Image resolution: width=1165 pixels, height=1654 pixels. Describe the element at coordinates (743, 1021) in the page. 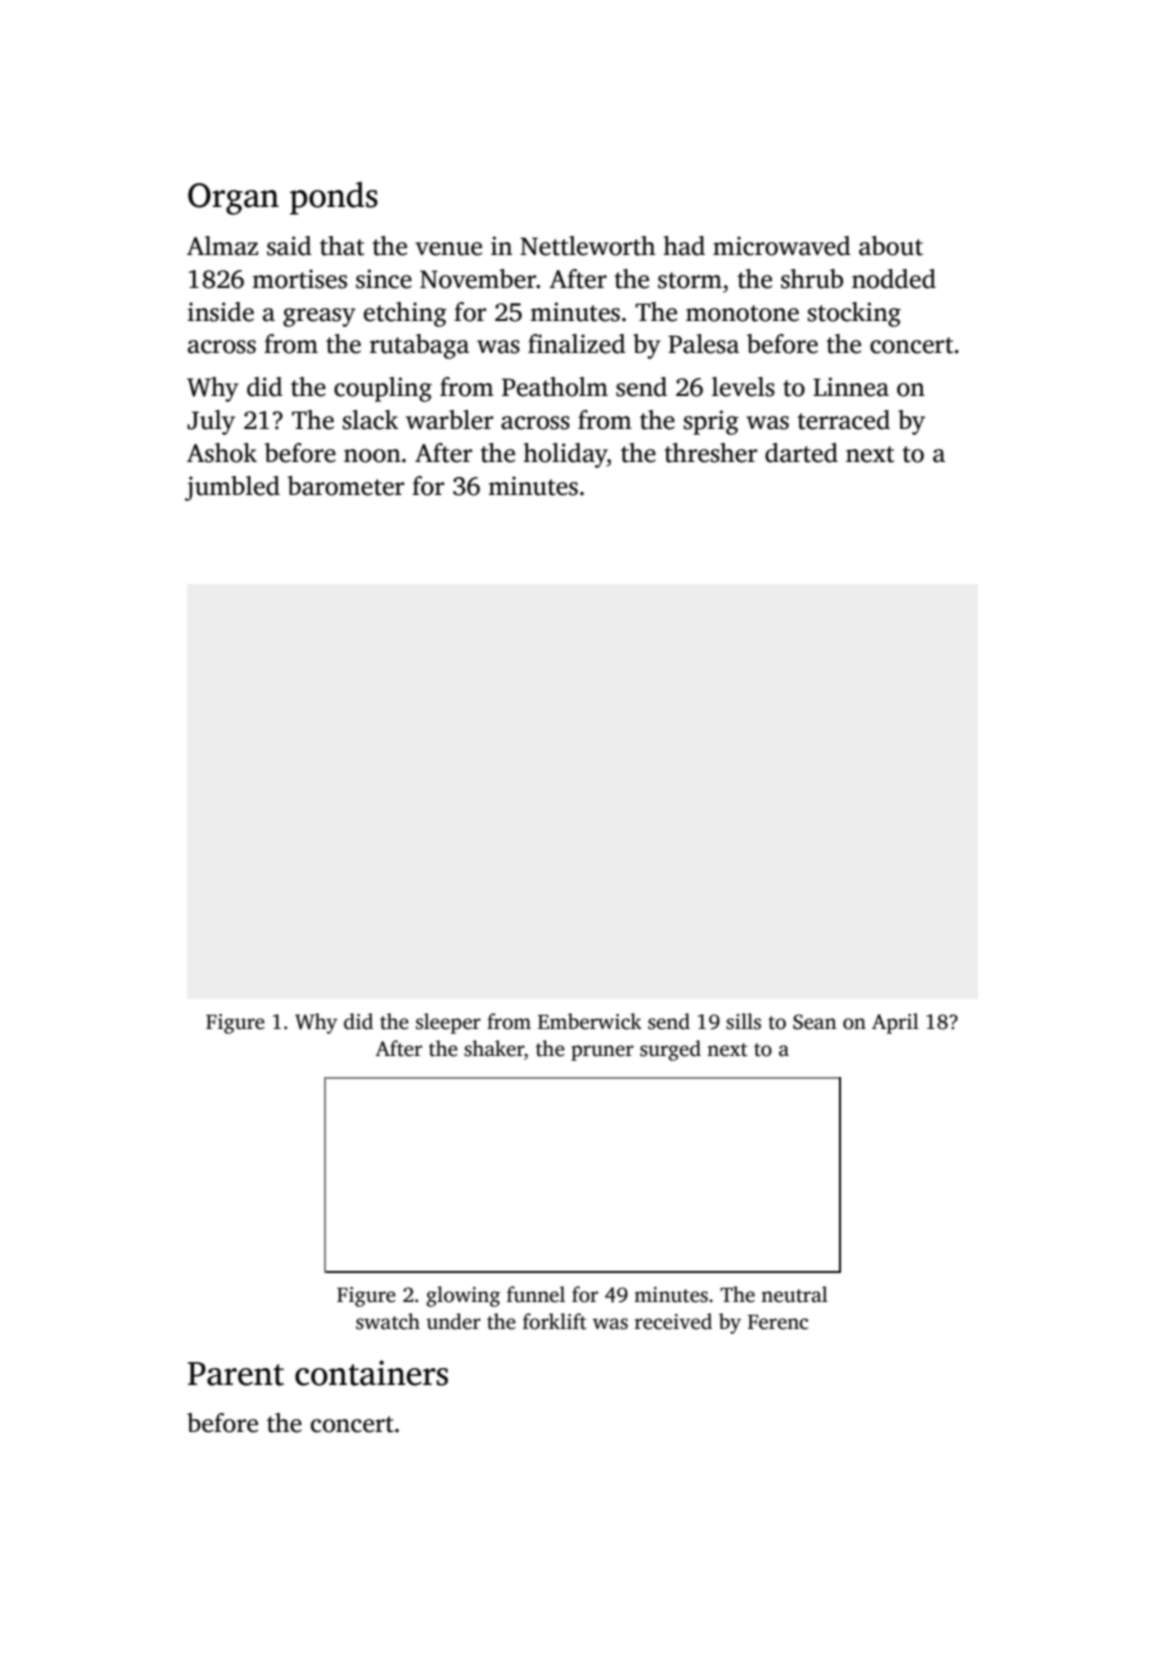

I see `sills` at that location.
